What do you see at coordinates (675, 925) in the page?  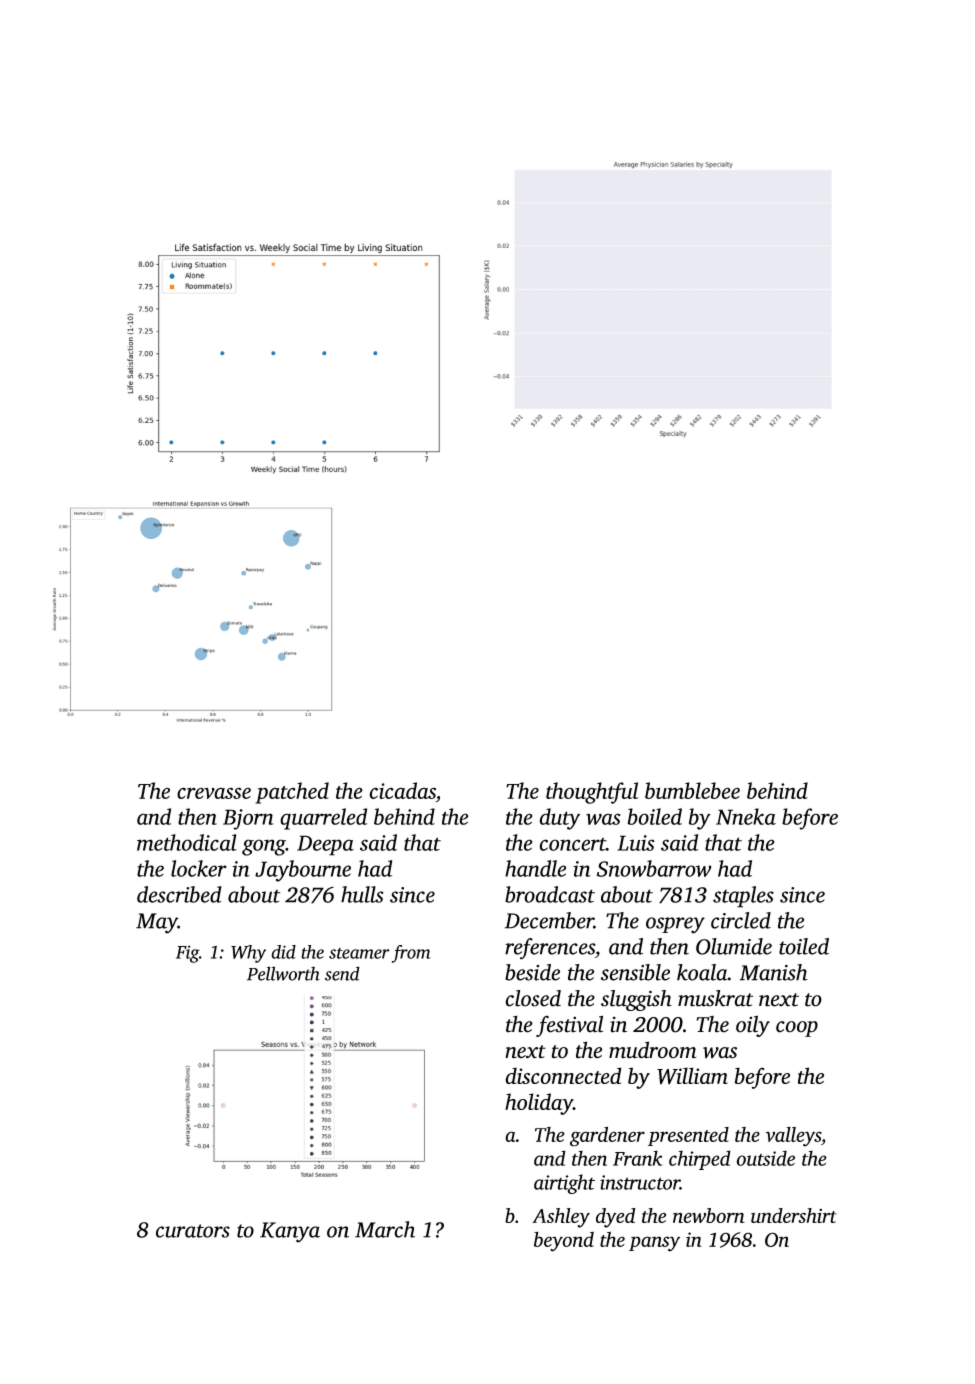 I see `osprey` at bounding box center [675, 925].
